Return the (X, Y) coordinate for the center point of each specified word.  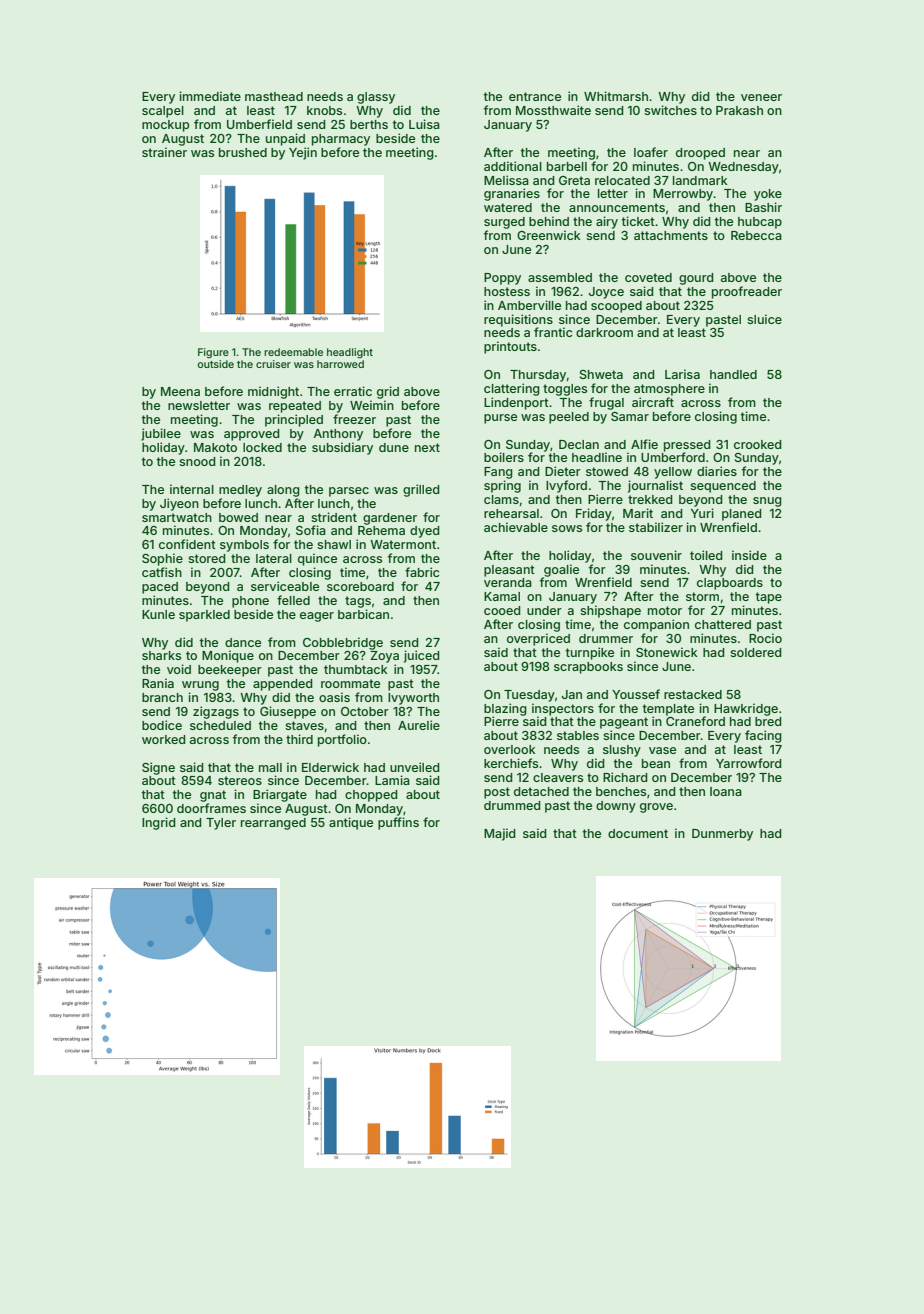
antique (351, 823)
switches (670, 110)
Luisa (424, 124)
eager (317, 617)
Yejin (303, 153)
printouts (510, 347)
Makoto (215, 447)
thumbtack (356, 669)
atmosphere (669, 390)
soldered (756, 652)
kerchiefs (511, 763)
